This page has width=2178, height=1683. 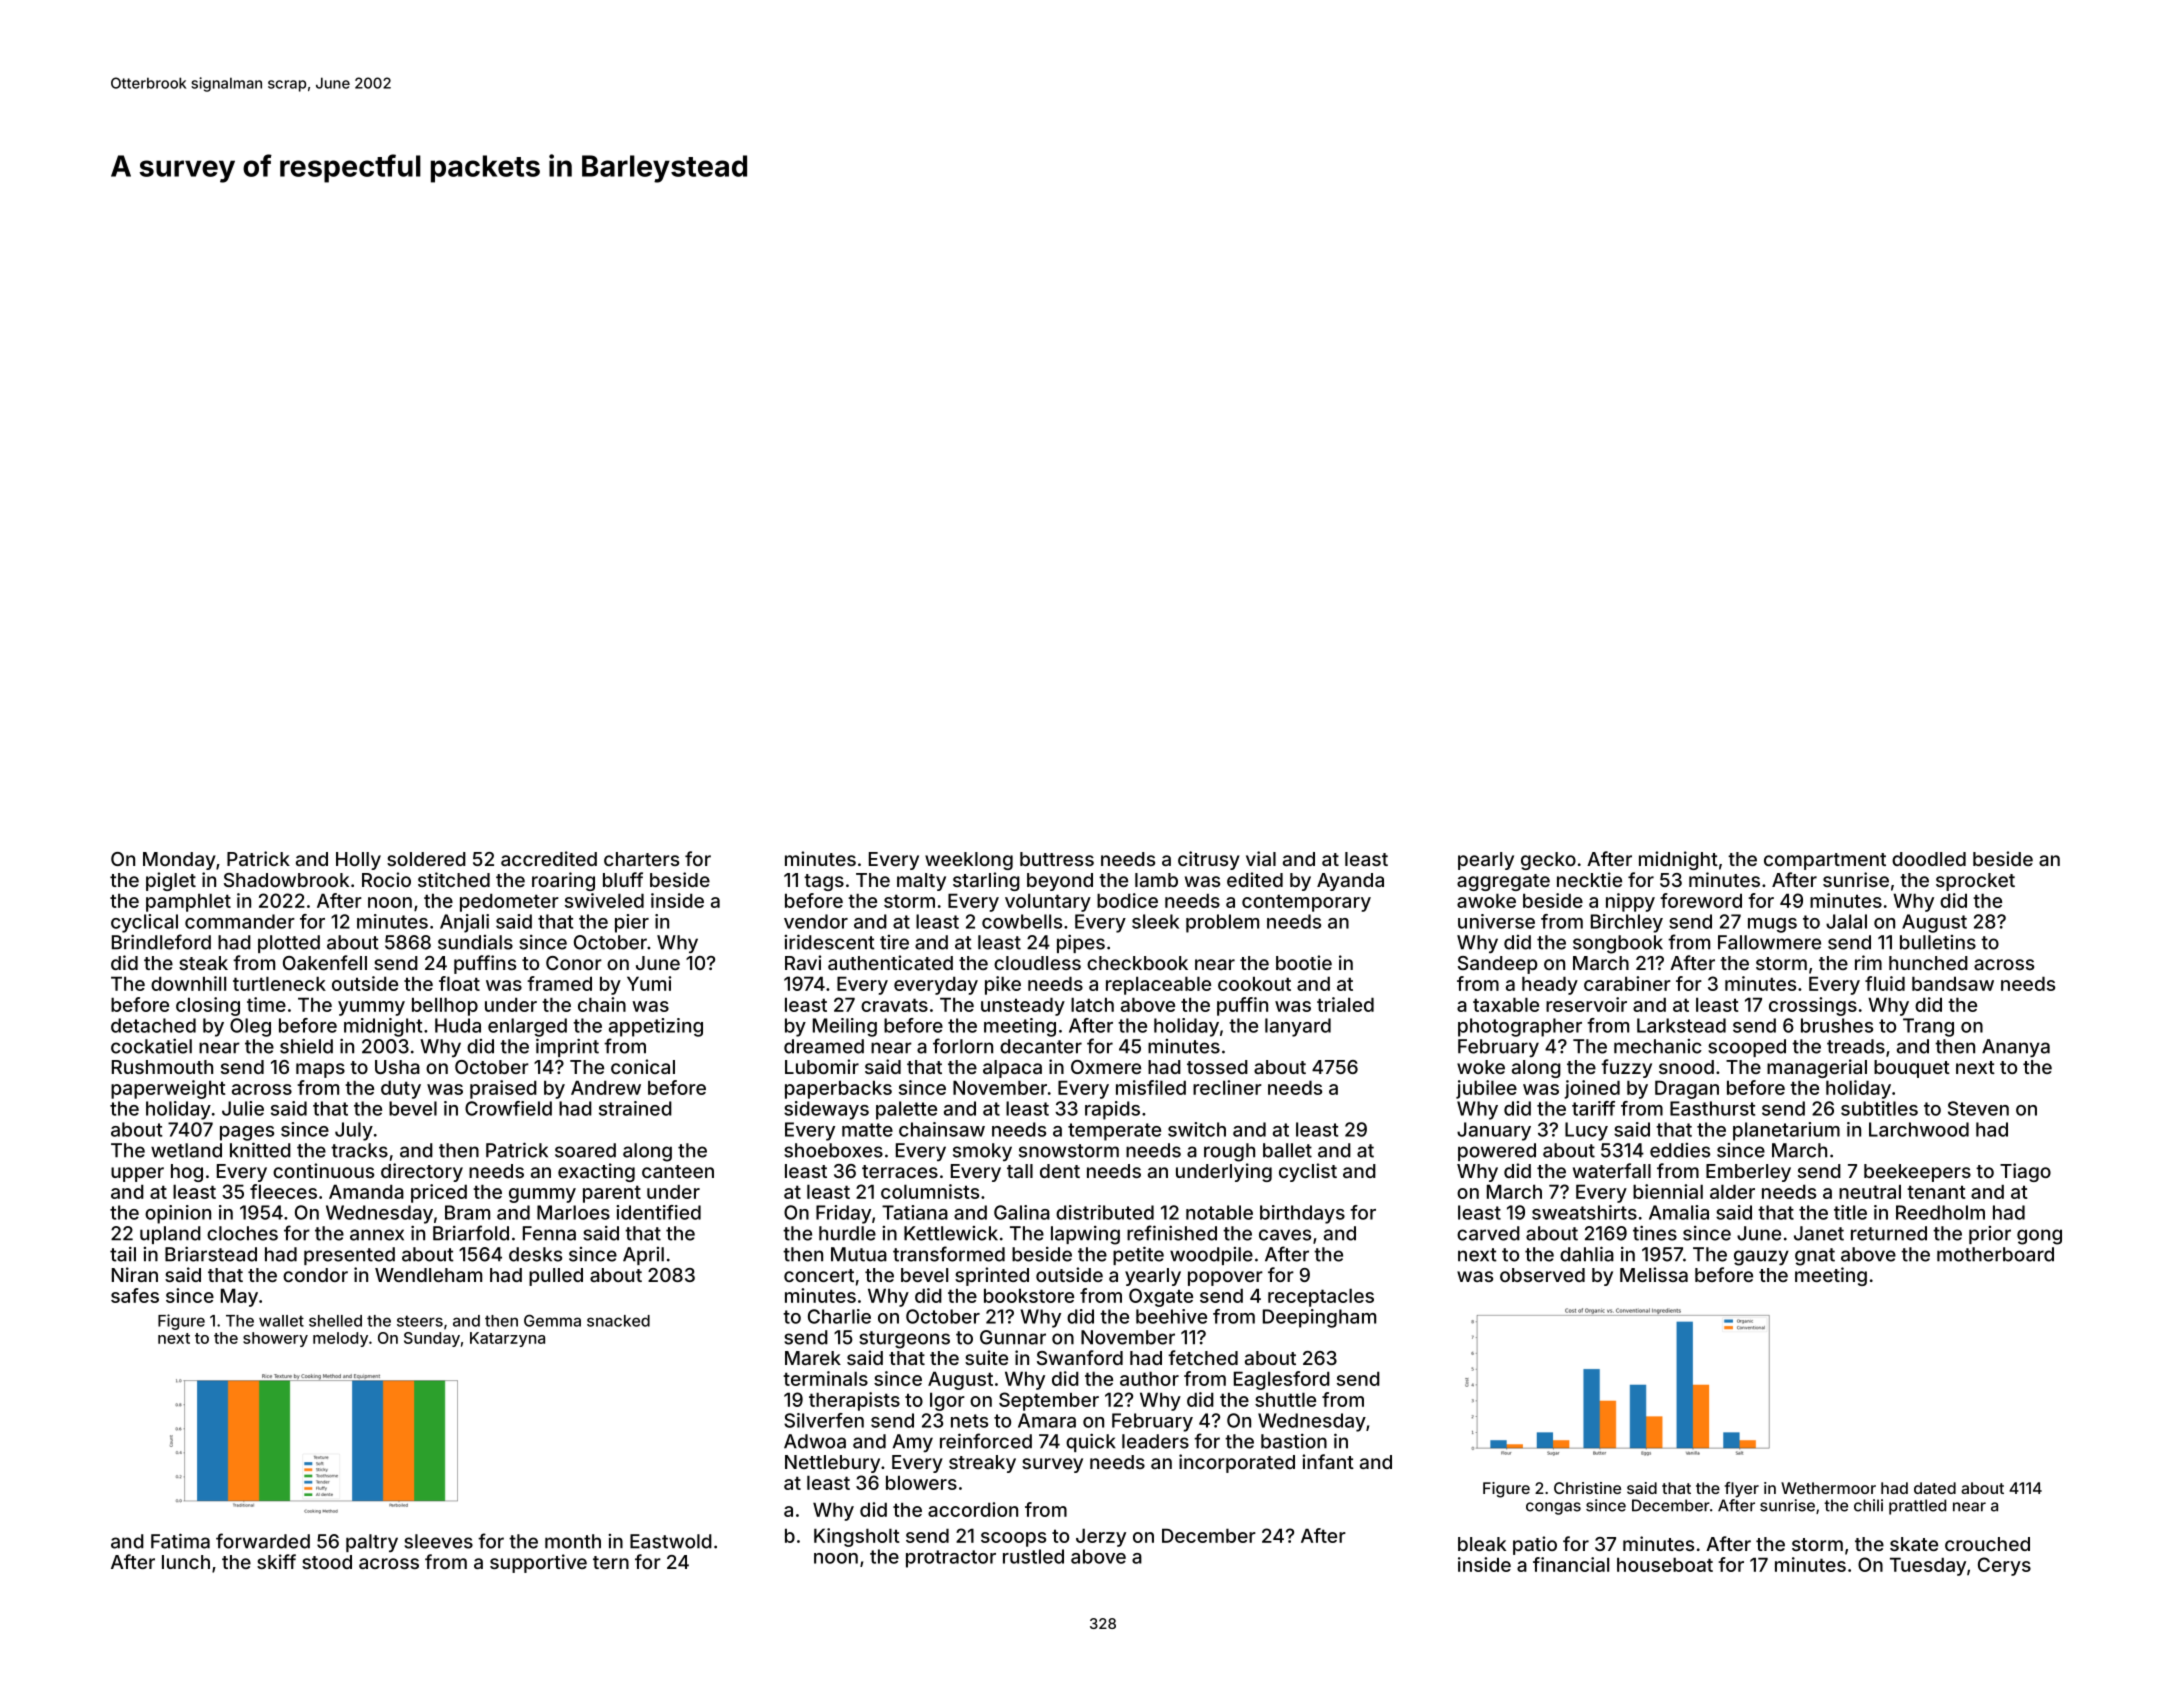 What do you see at coordinates (1057, 859) in the page?
I see `buttress` at bounding box center [1057, 859].
